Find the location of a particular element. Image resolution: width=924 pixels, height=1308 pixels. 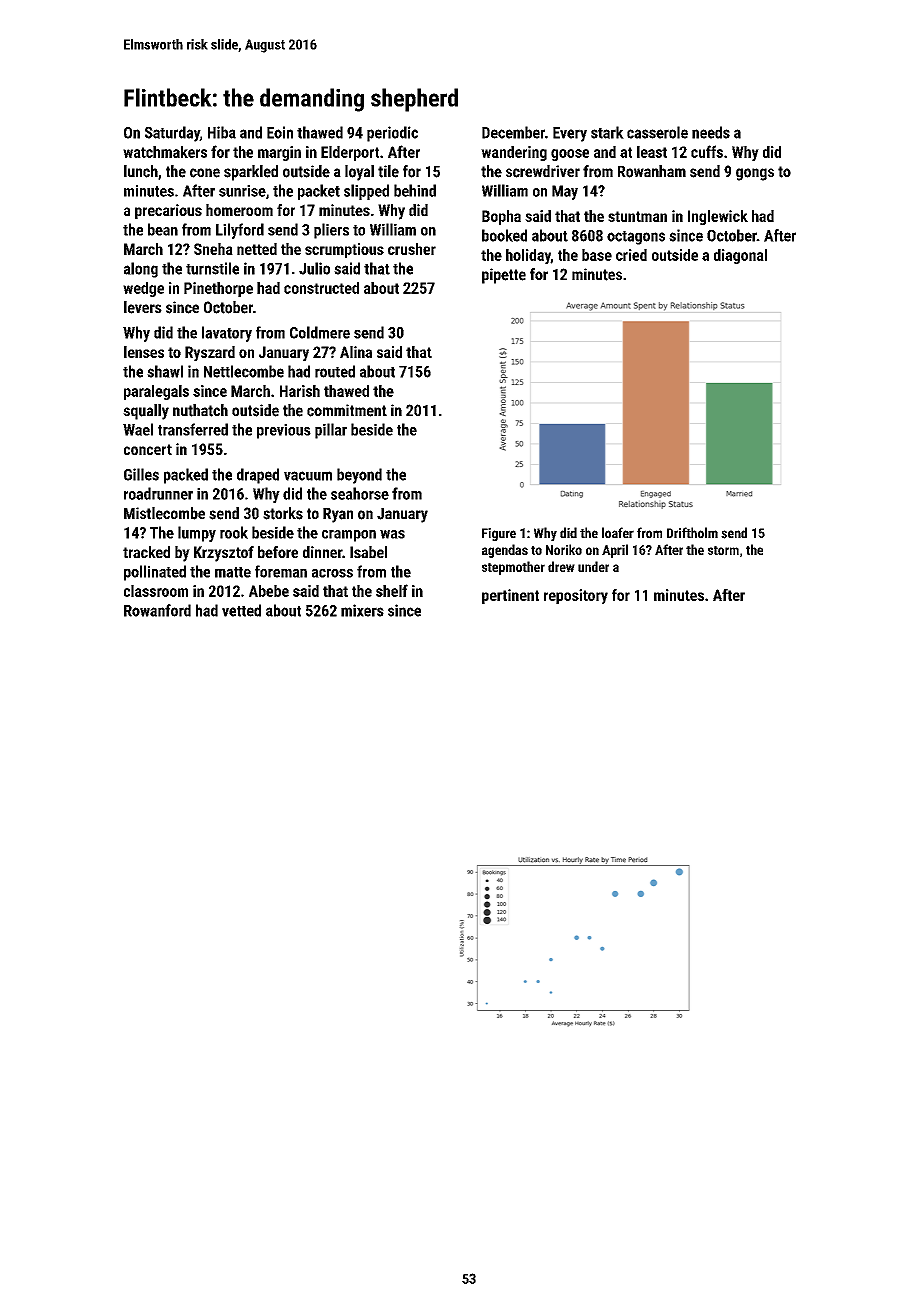

loafer is located at coordinates (618, 533).
